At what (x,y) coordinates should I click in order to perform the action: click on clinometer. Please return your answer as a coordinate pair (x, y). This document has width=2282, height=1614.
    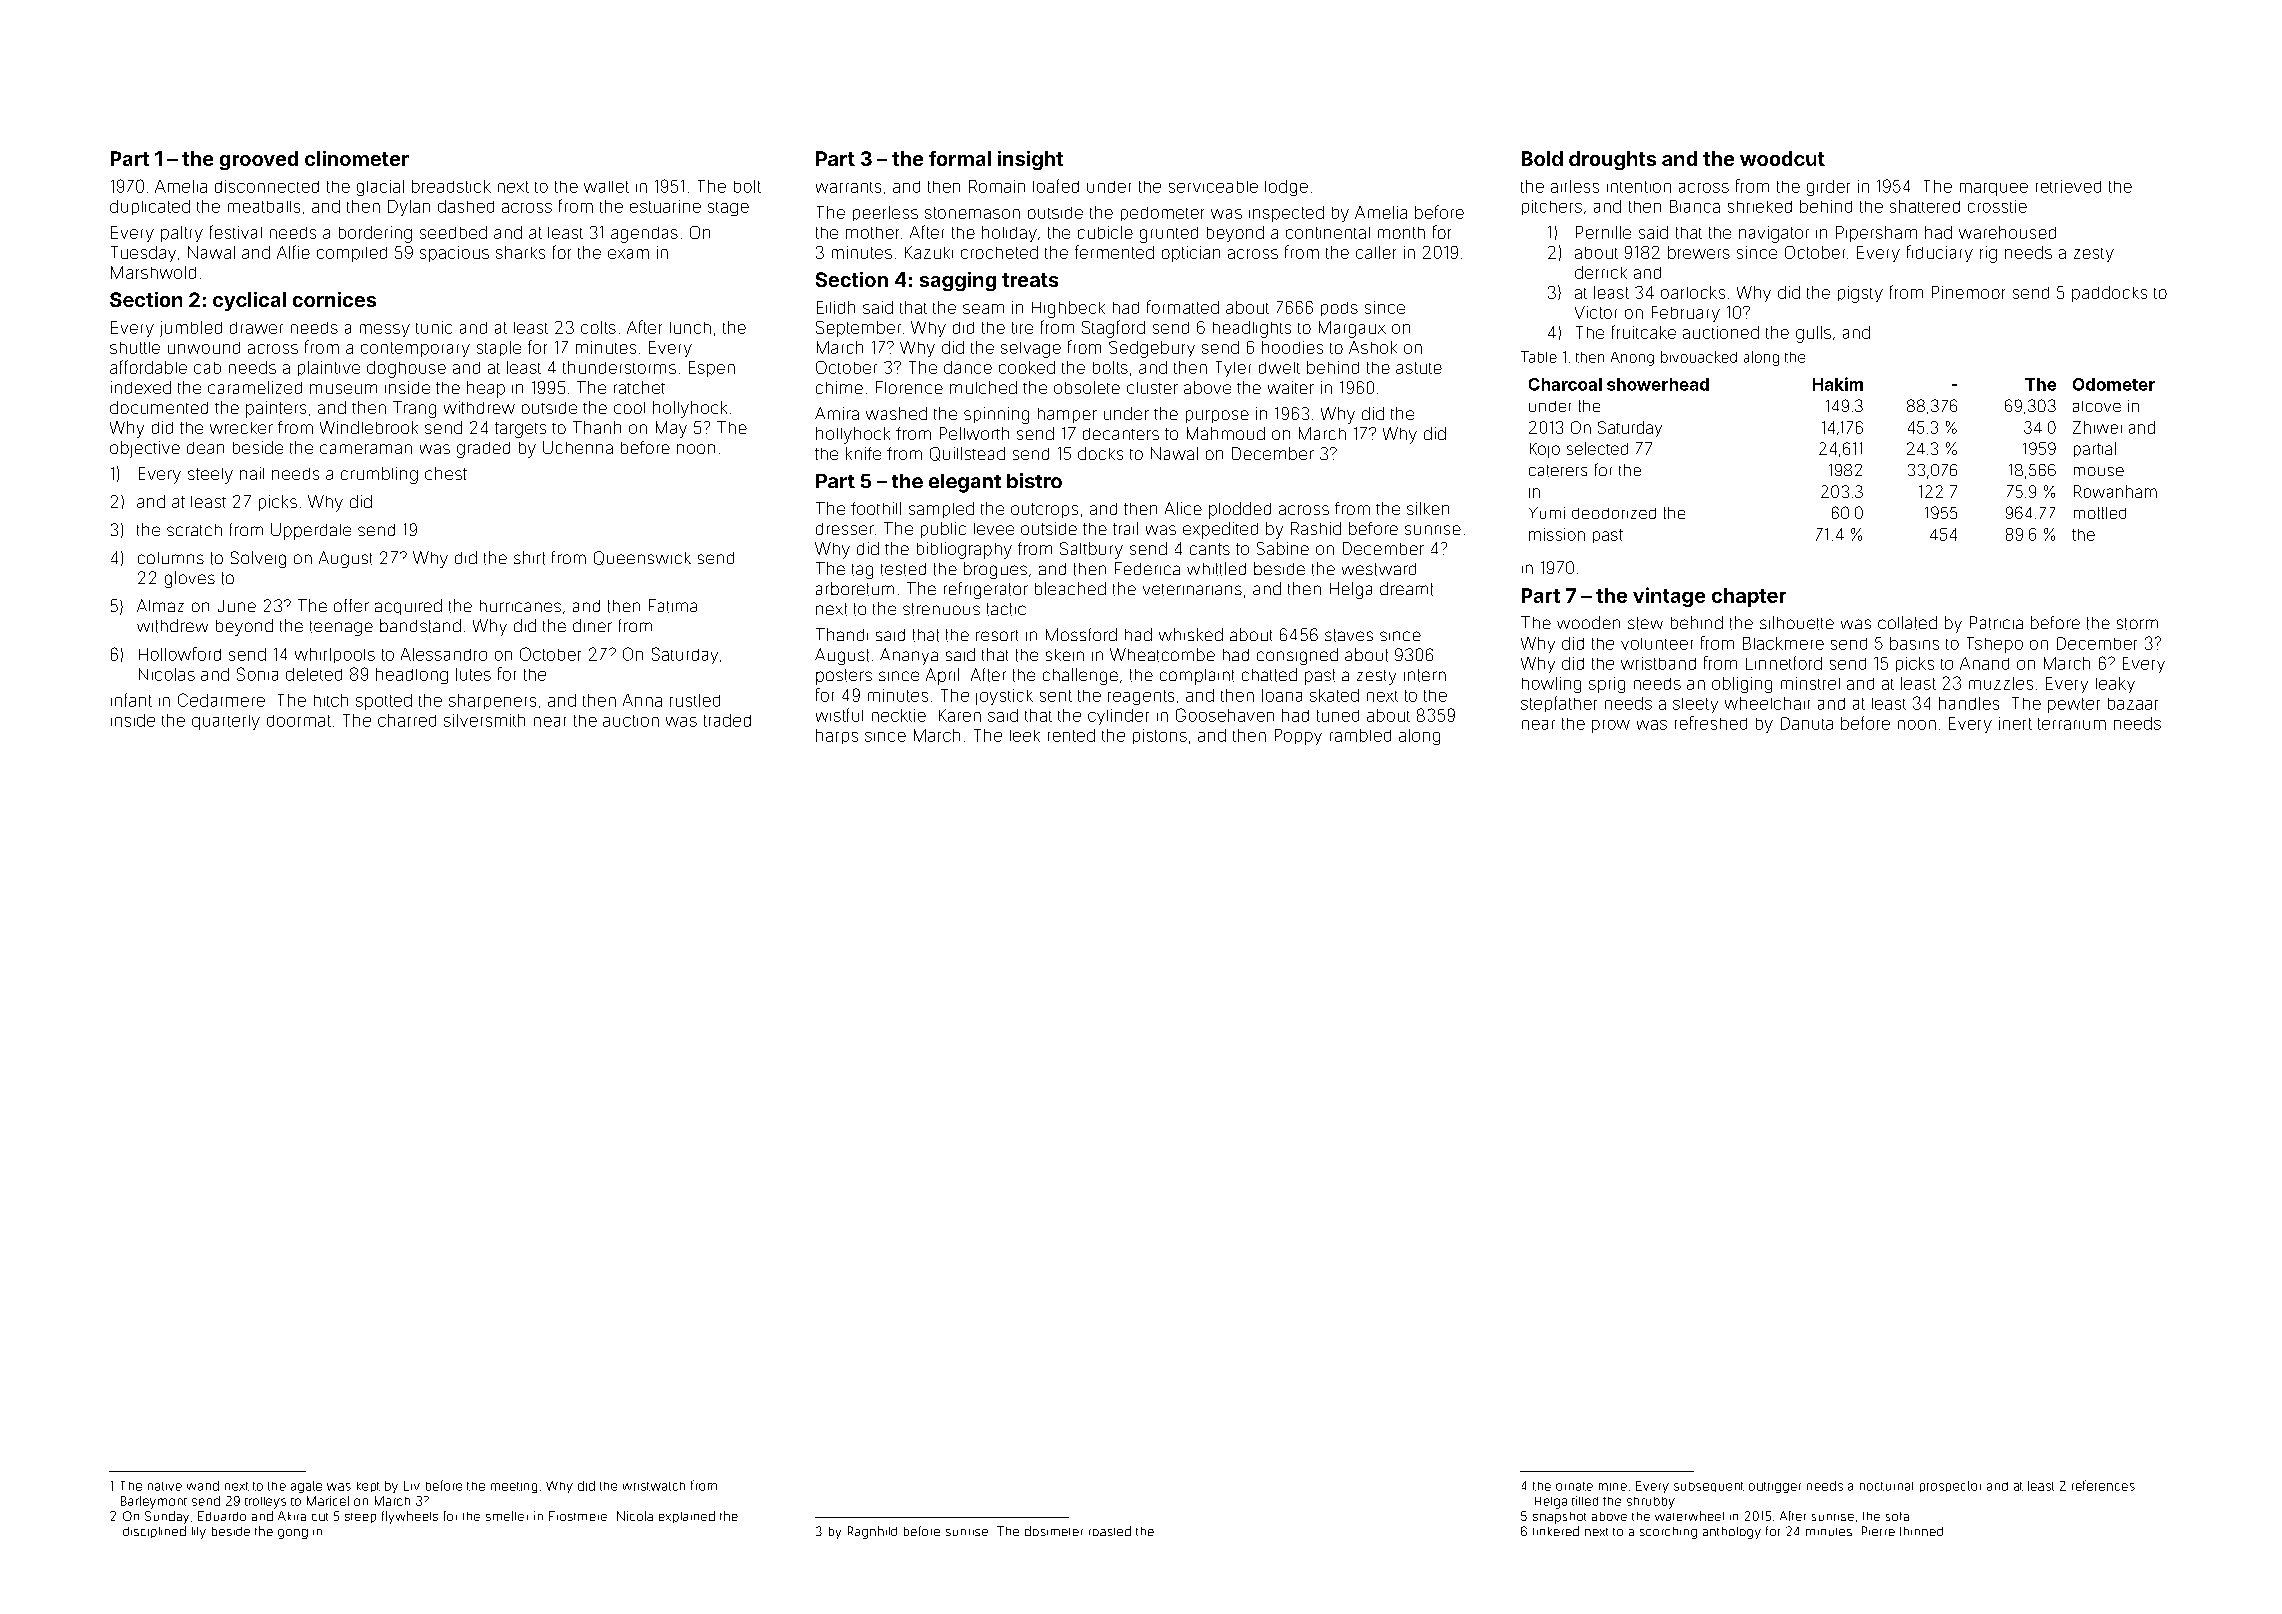
    Looking at the image, I should click on (357, 158).
